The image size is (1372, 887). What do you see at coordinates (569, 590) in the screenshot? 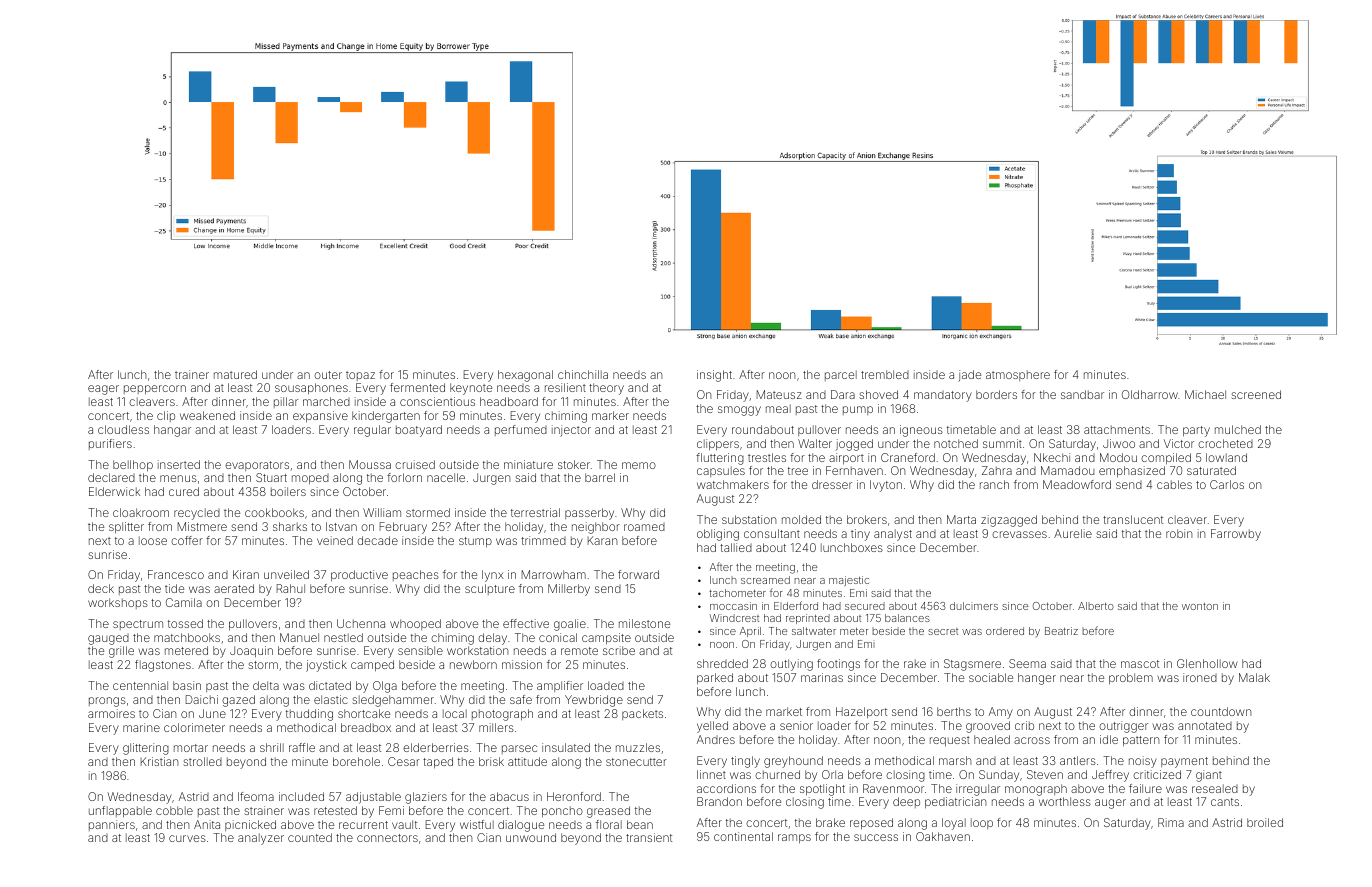
I see `Millerby` at bounding box center [569, 590].
